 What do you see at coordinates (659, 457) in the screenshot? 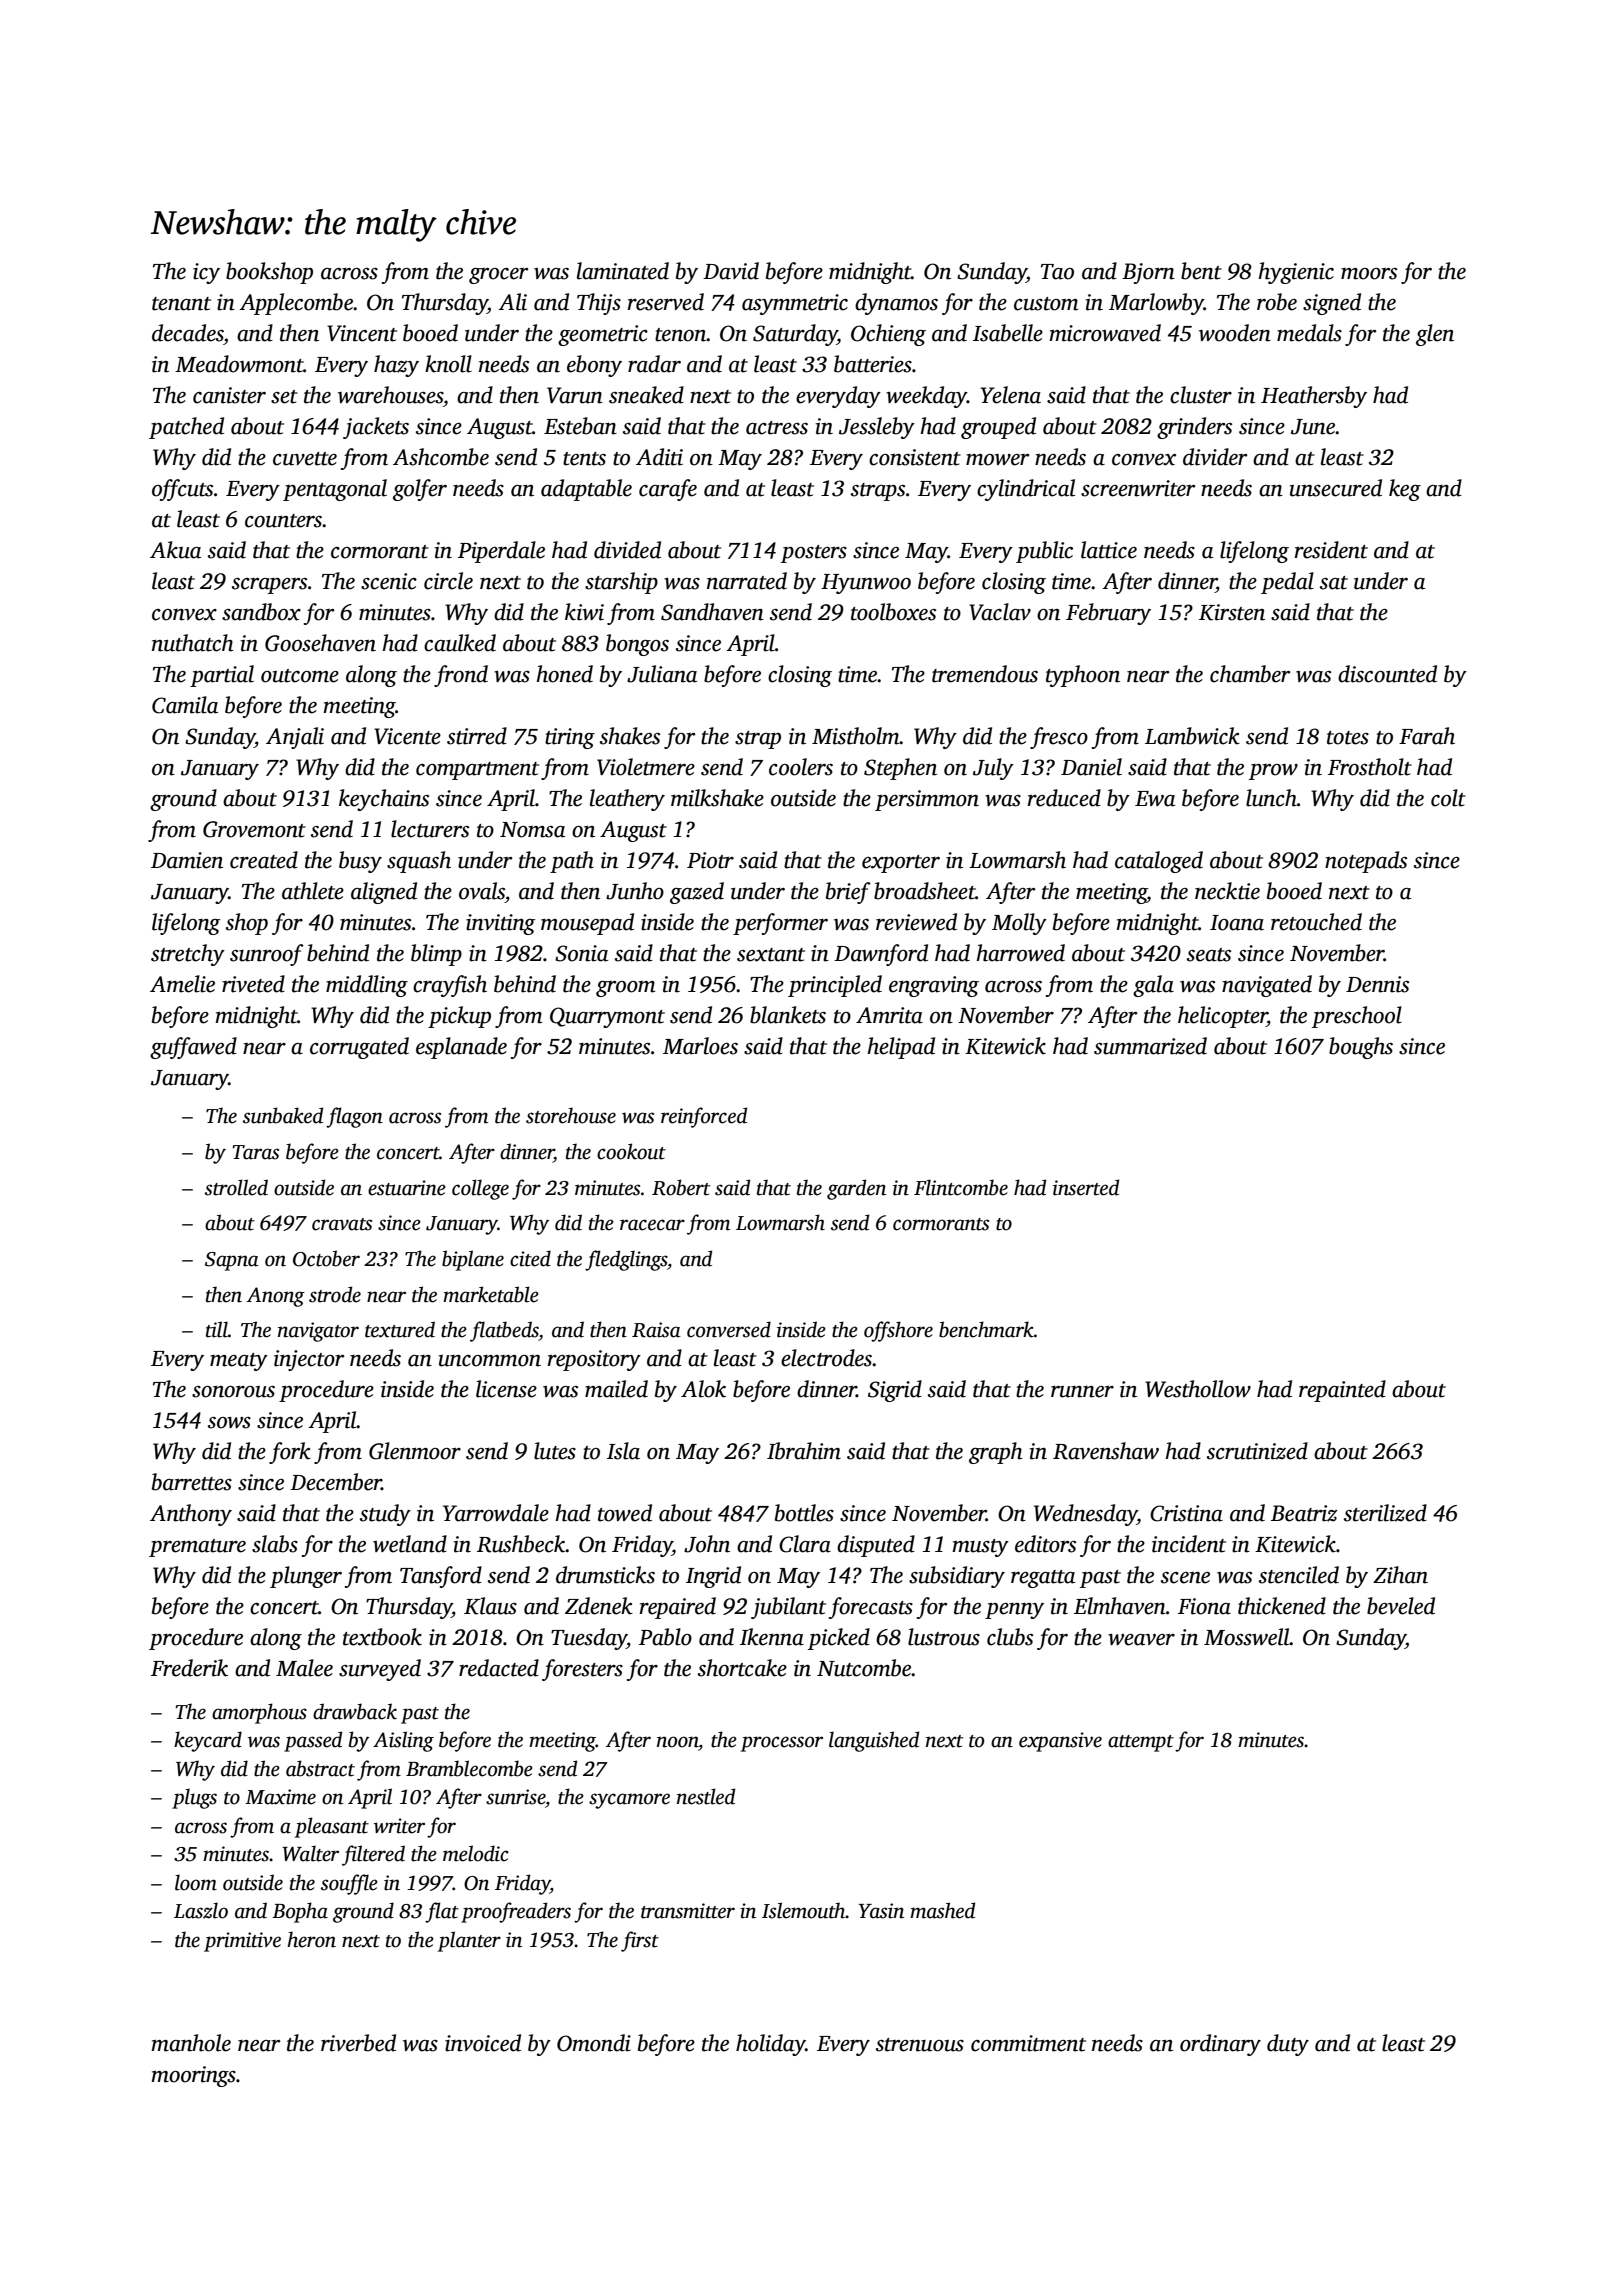
I see `Aditi` at bounding box center [659, 457].
